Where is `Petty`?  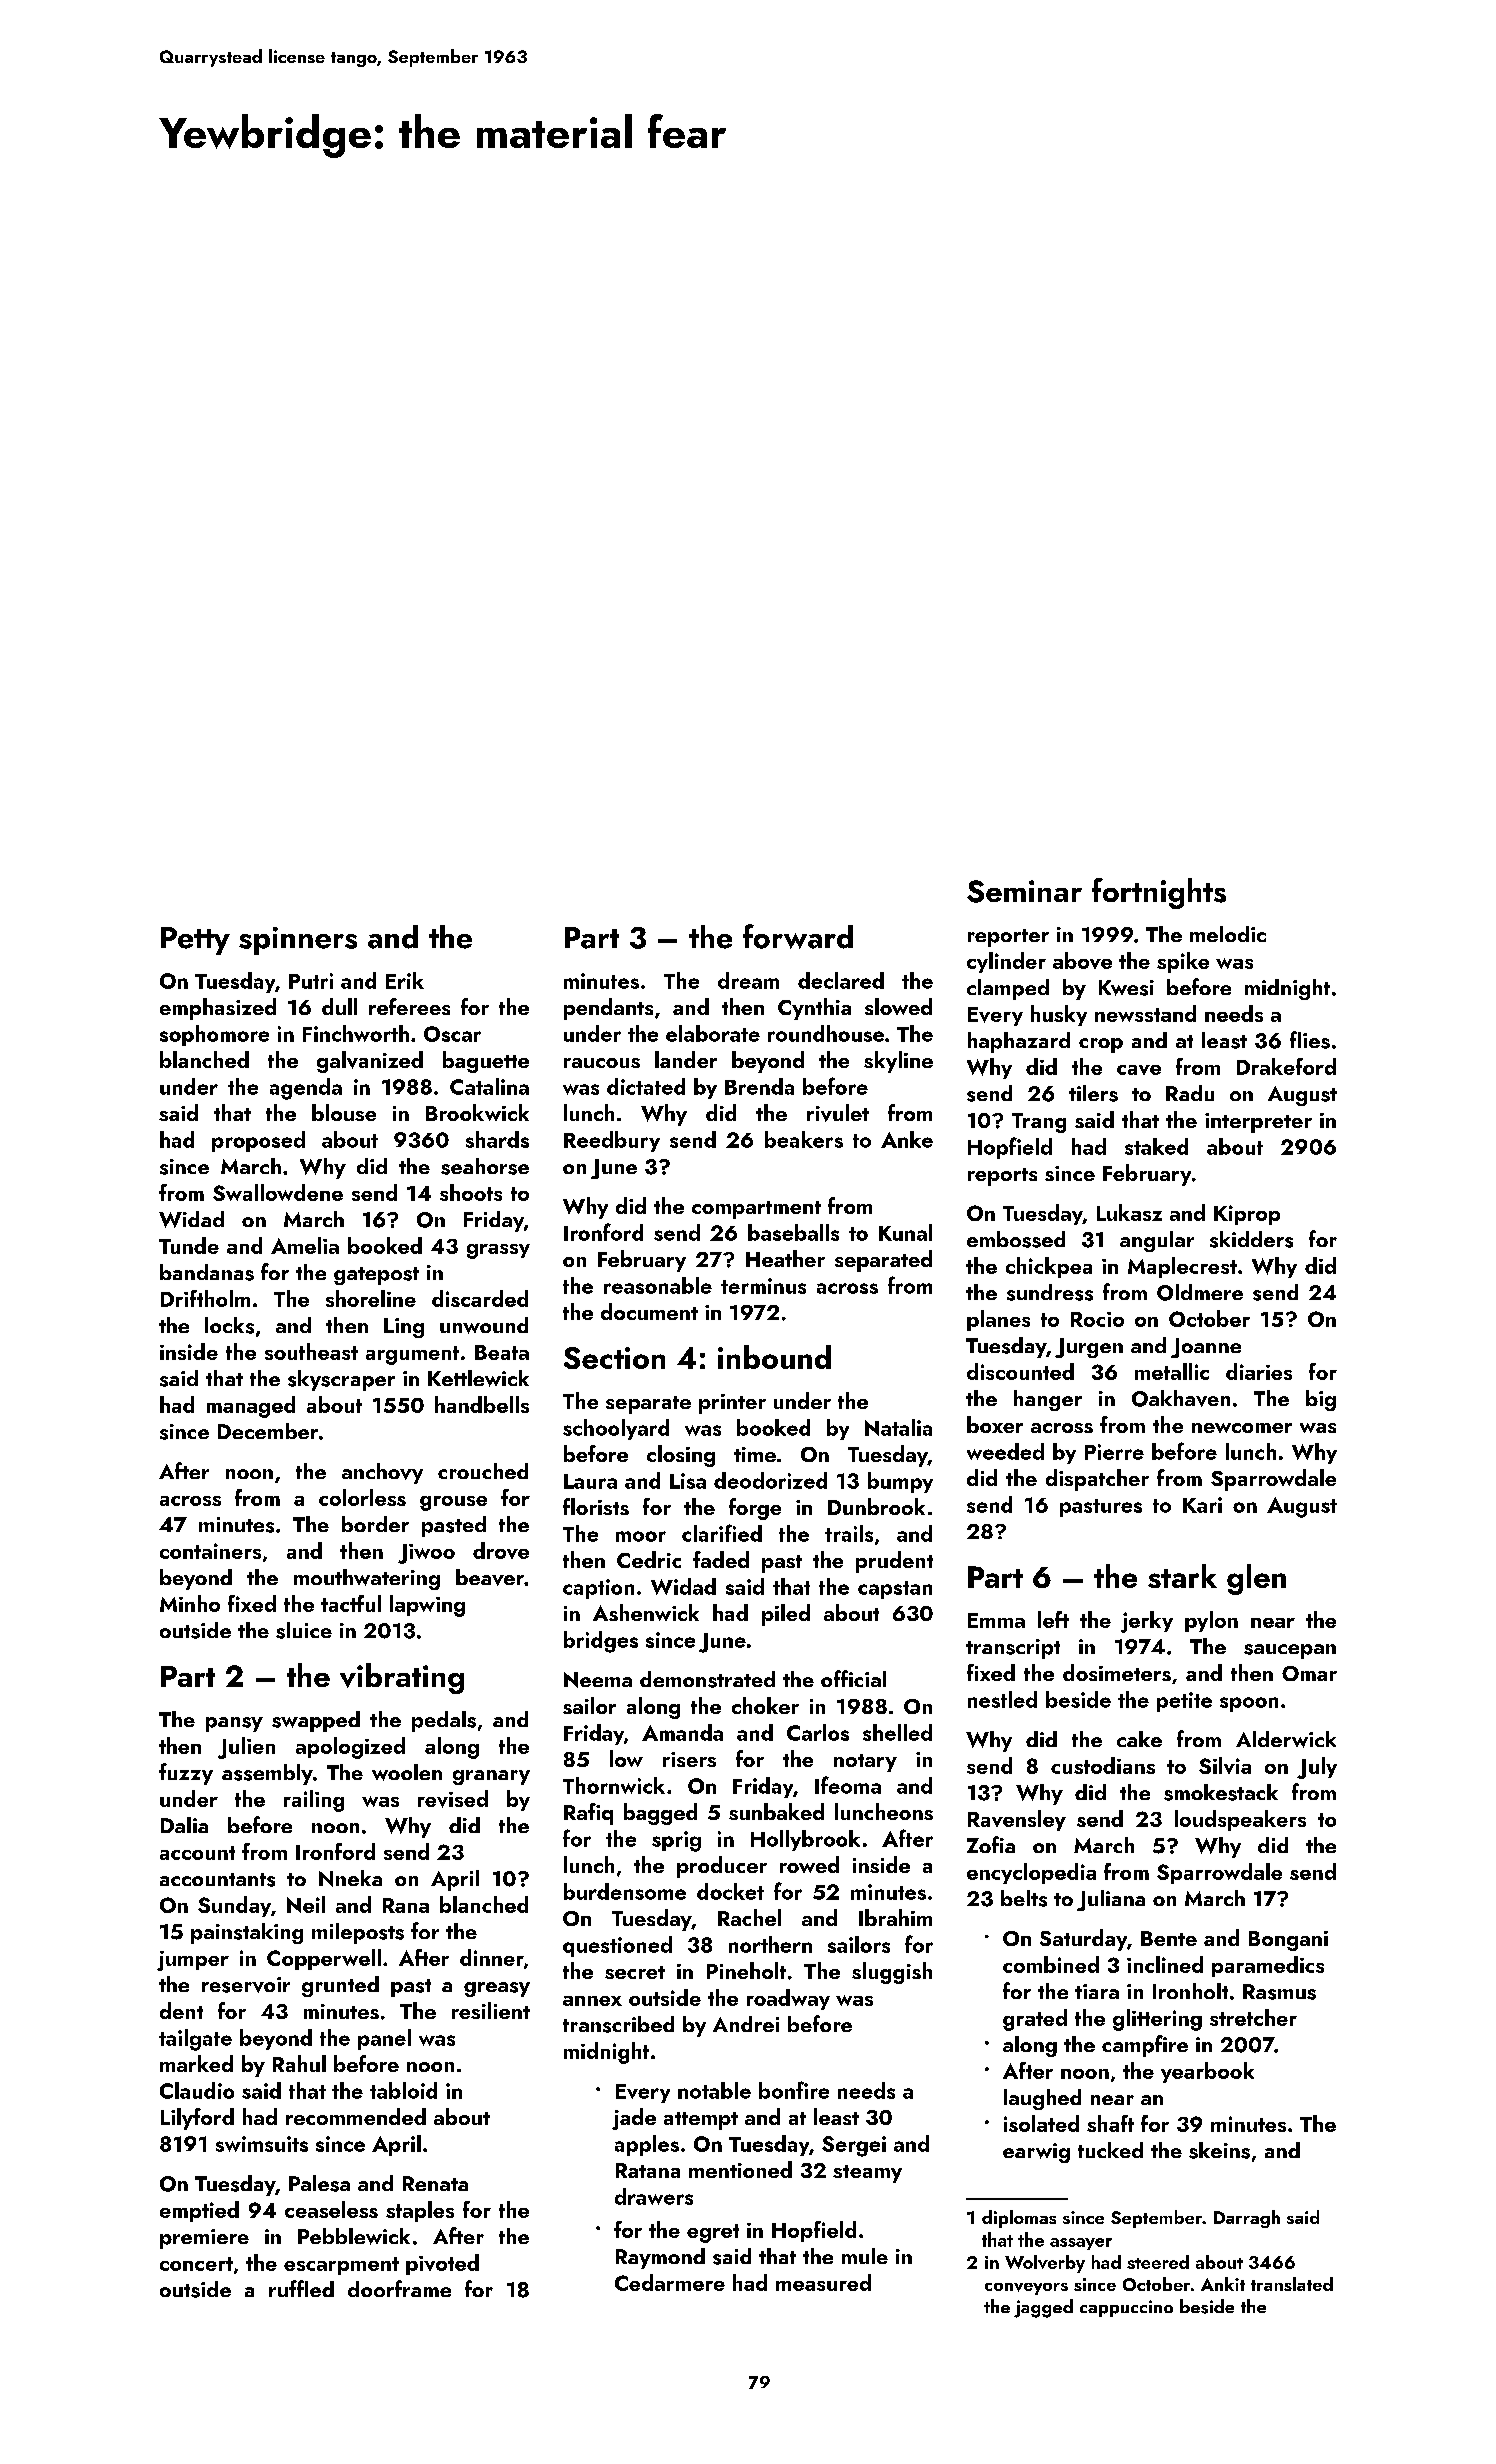 Petty is located at coordinates (195, 941).
